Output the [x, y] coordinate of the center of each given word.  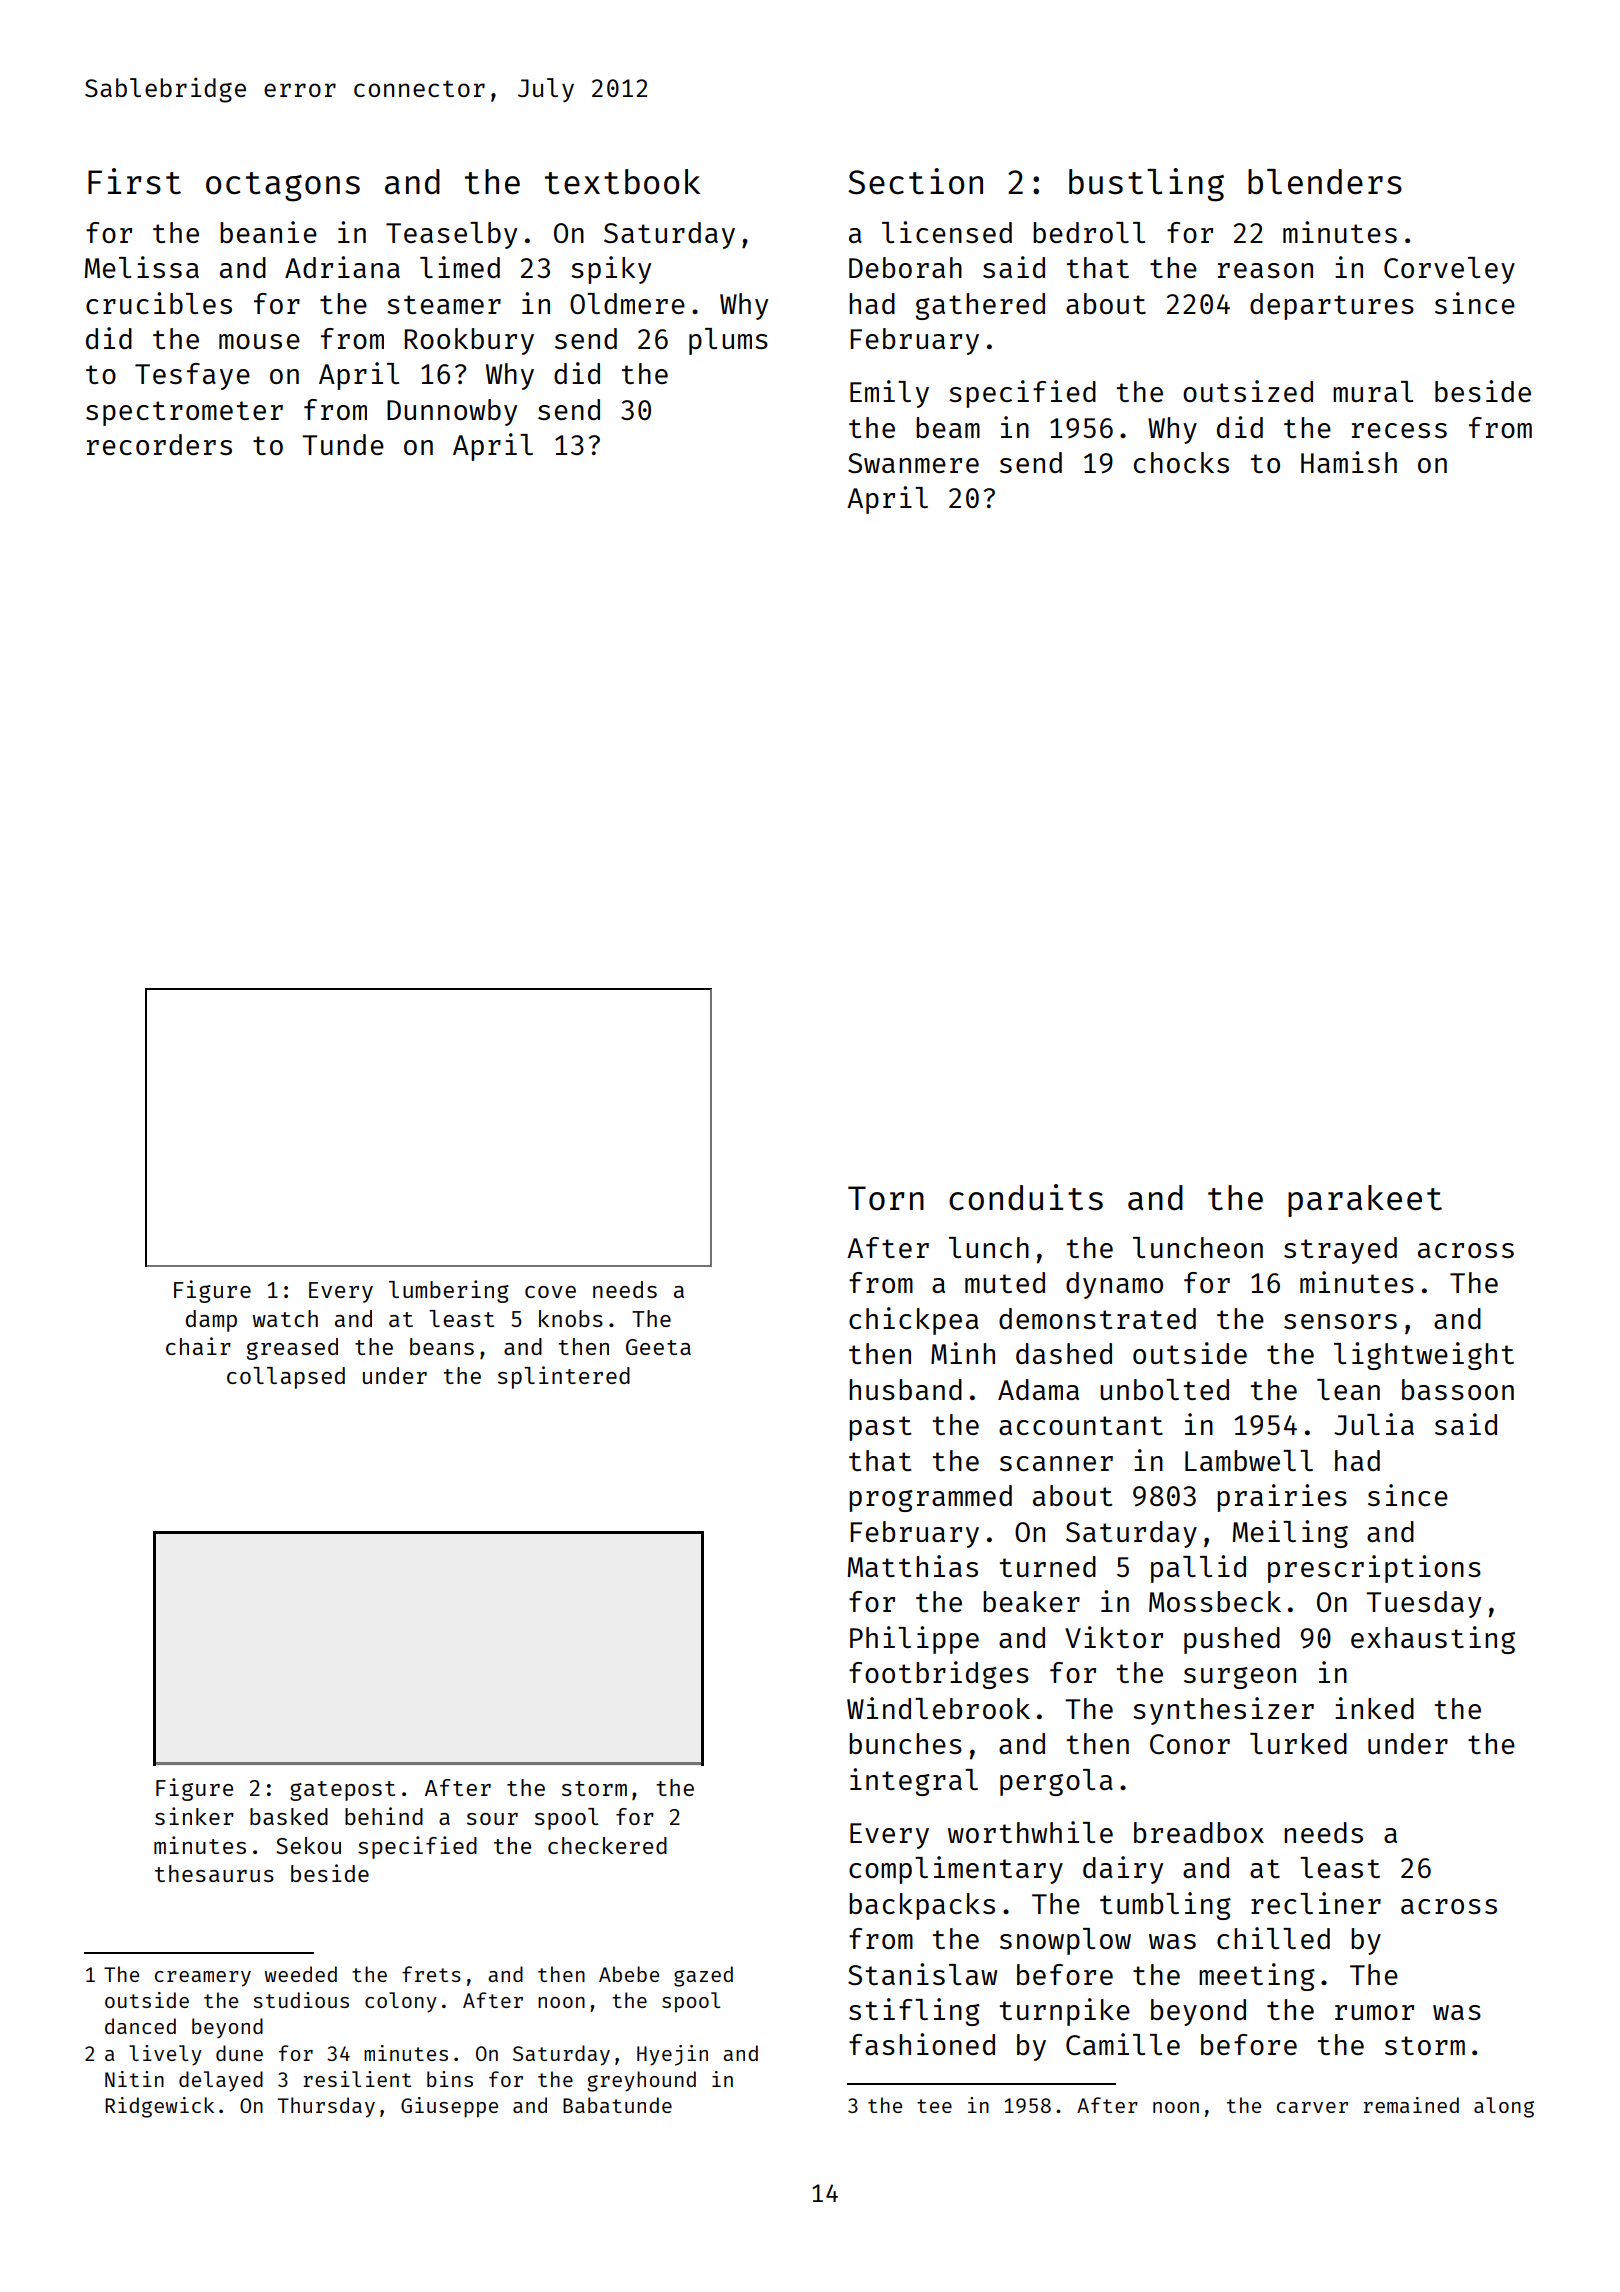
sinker [194, 1816]
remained [1411, 2105]
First [134, 181]
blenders [1325, 182]
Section [915, 181]
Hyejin [672, 2055]
